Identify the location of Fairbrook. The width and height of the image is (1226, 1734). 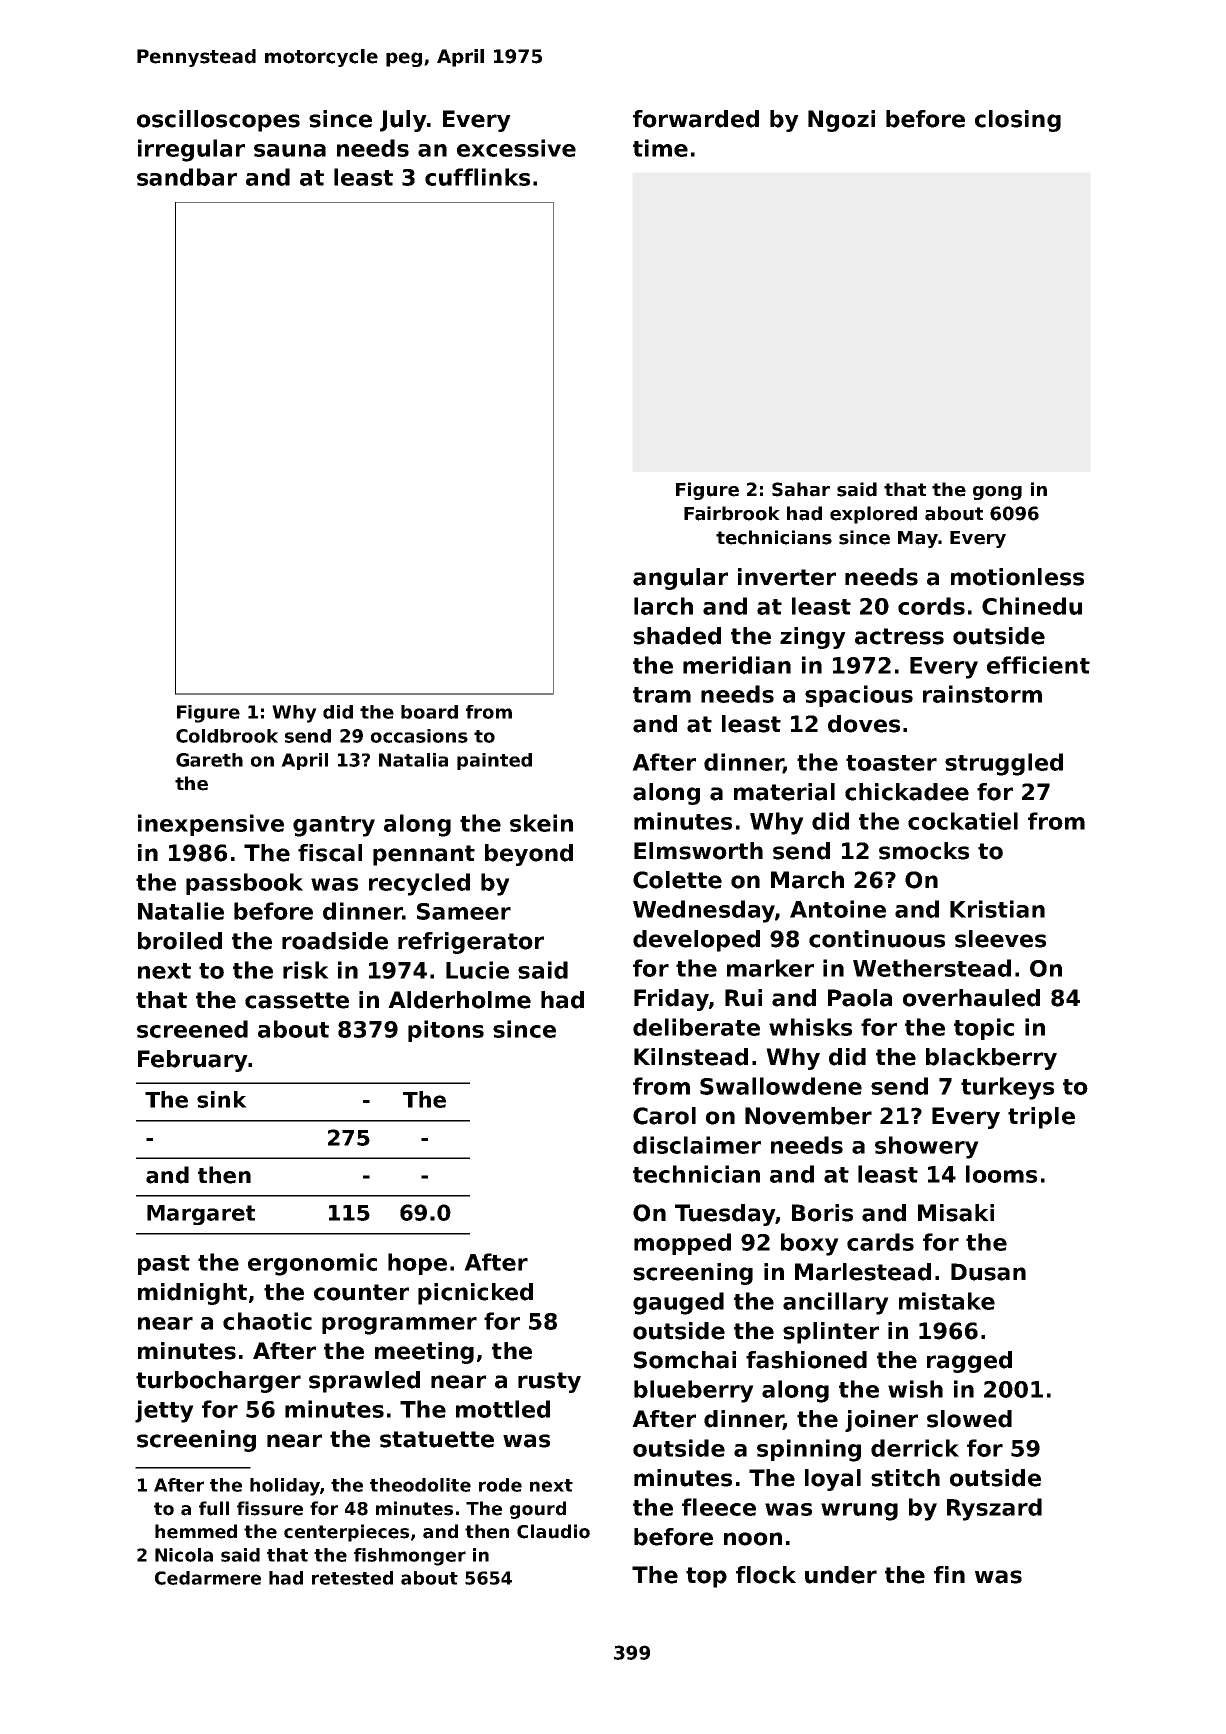
(732, 513).
